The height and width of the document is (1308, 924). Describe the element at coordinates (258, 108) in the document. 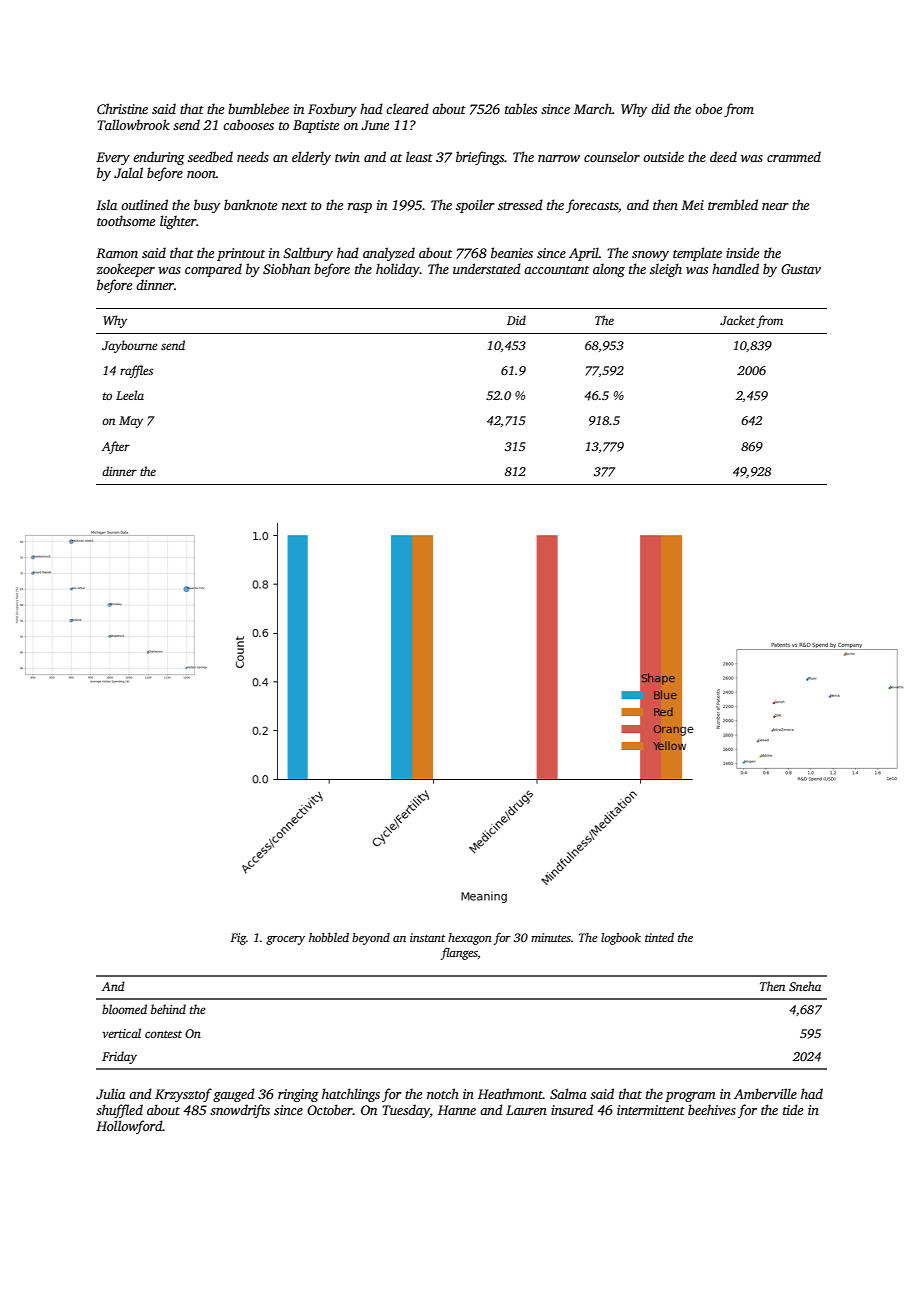

I see `bumblebee` at that location.
